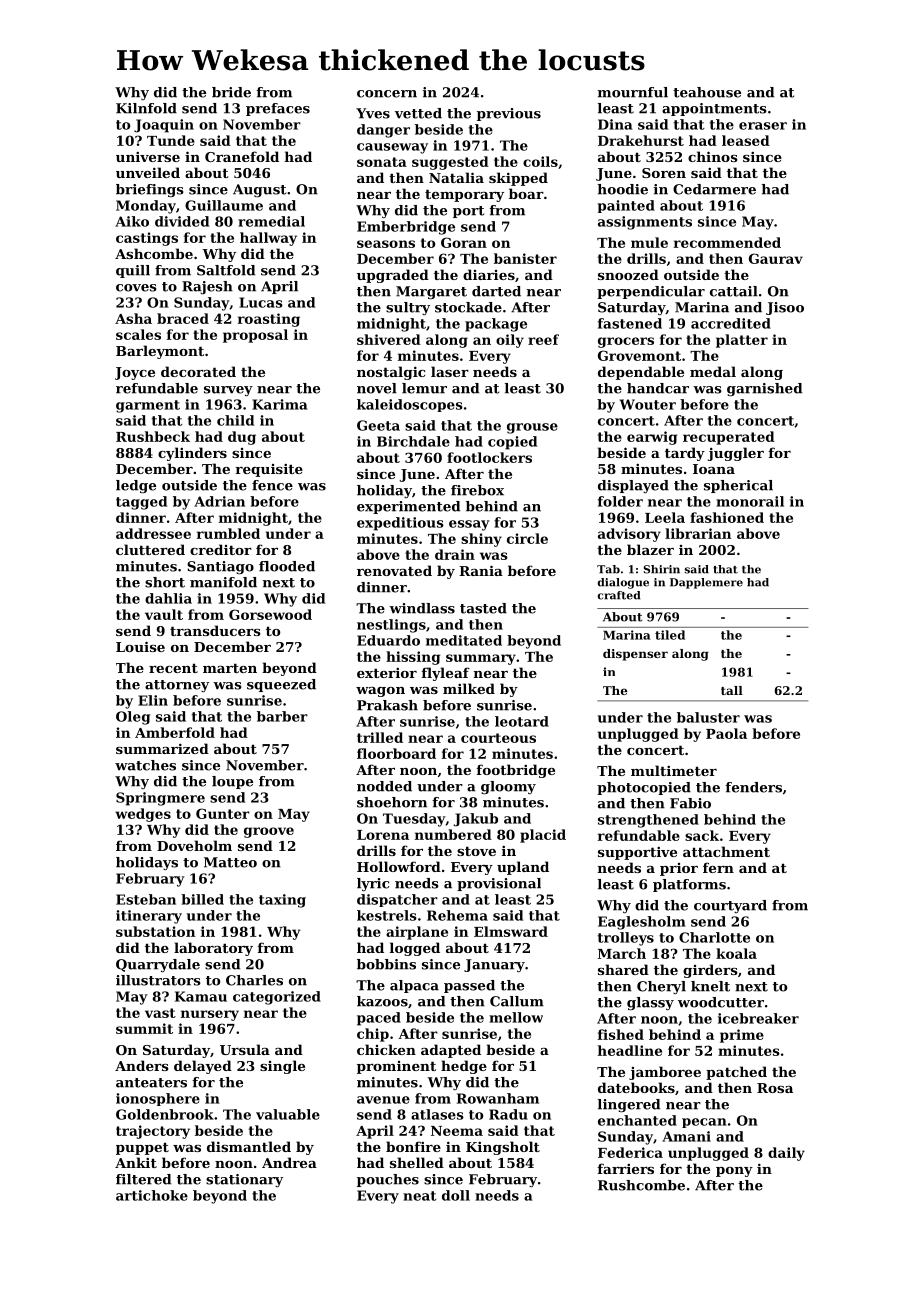 The image size is (924, 1308). What do you see at coordinates (633, 486) in the screenshot?
I see `displayed` at bounding box center [633, 486].
